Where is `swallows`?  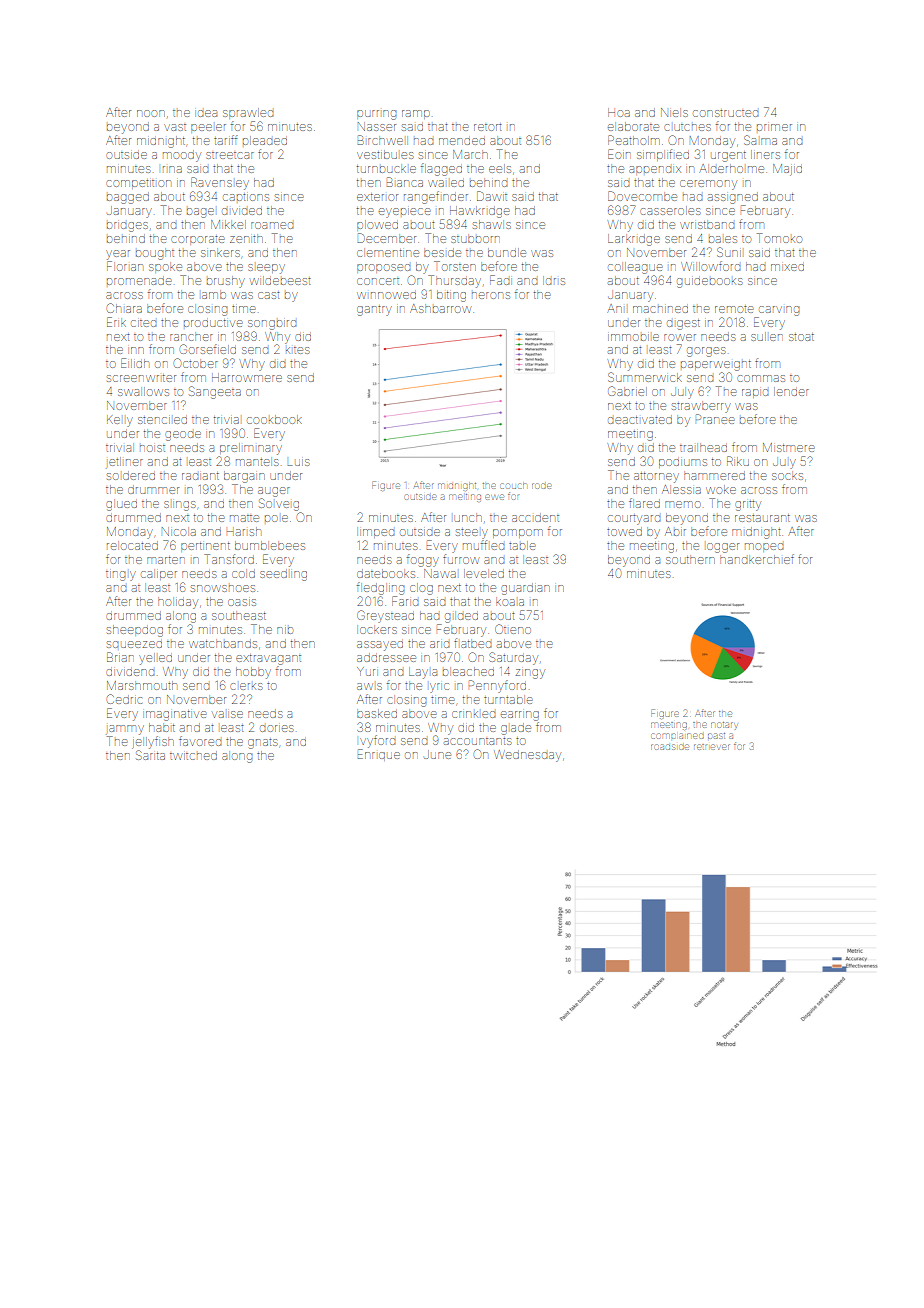
swallows is located at coordinates (143, 391).
